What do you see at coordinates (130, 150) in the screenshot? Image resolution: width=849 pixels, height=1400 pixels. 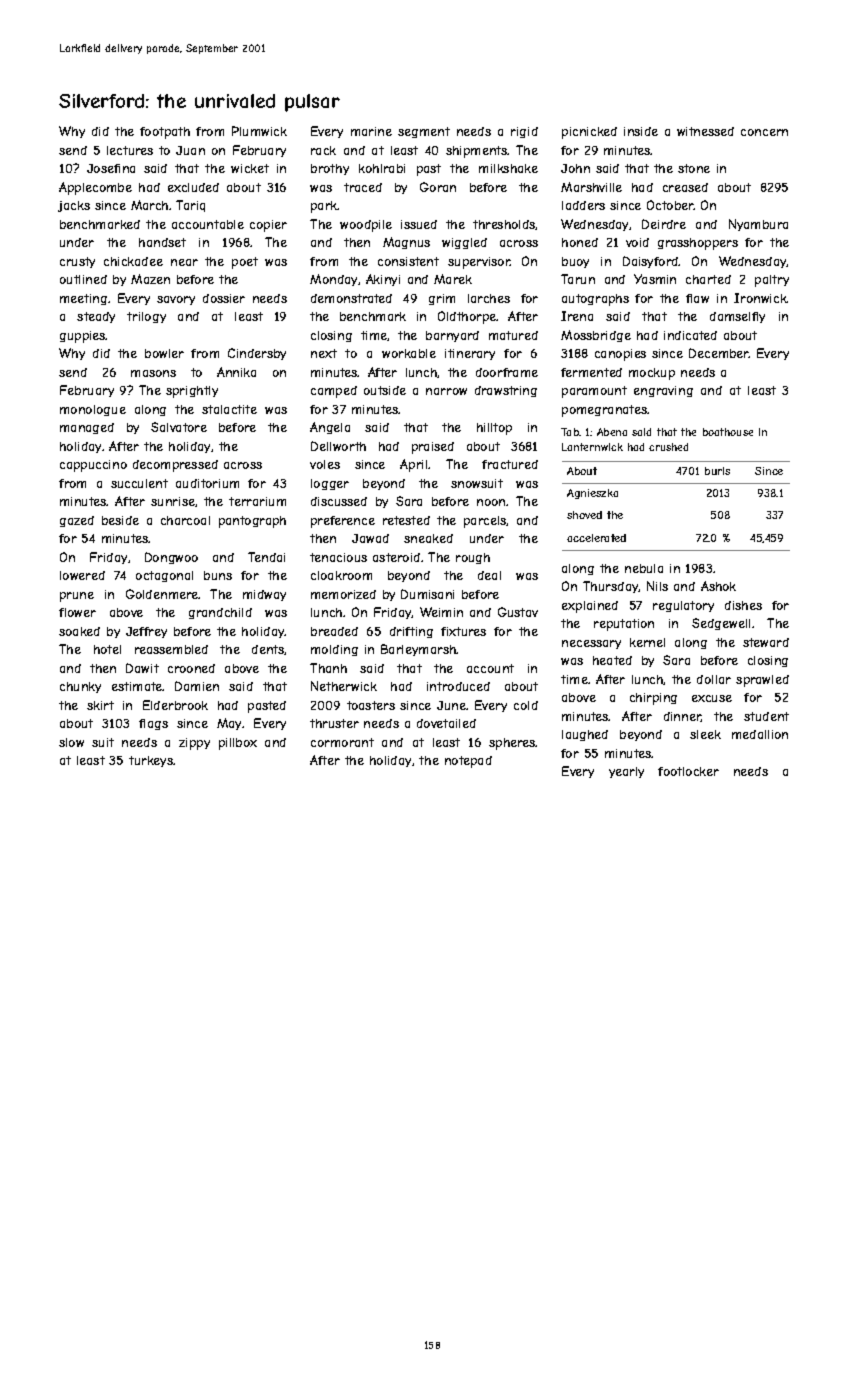 I see `lectures` at bounding box center [130, 150].
